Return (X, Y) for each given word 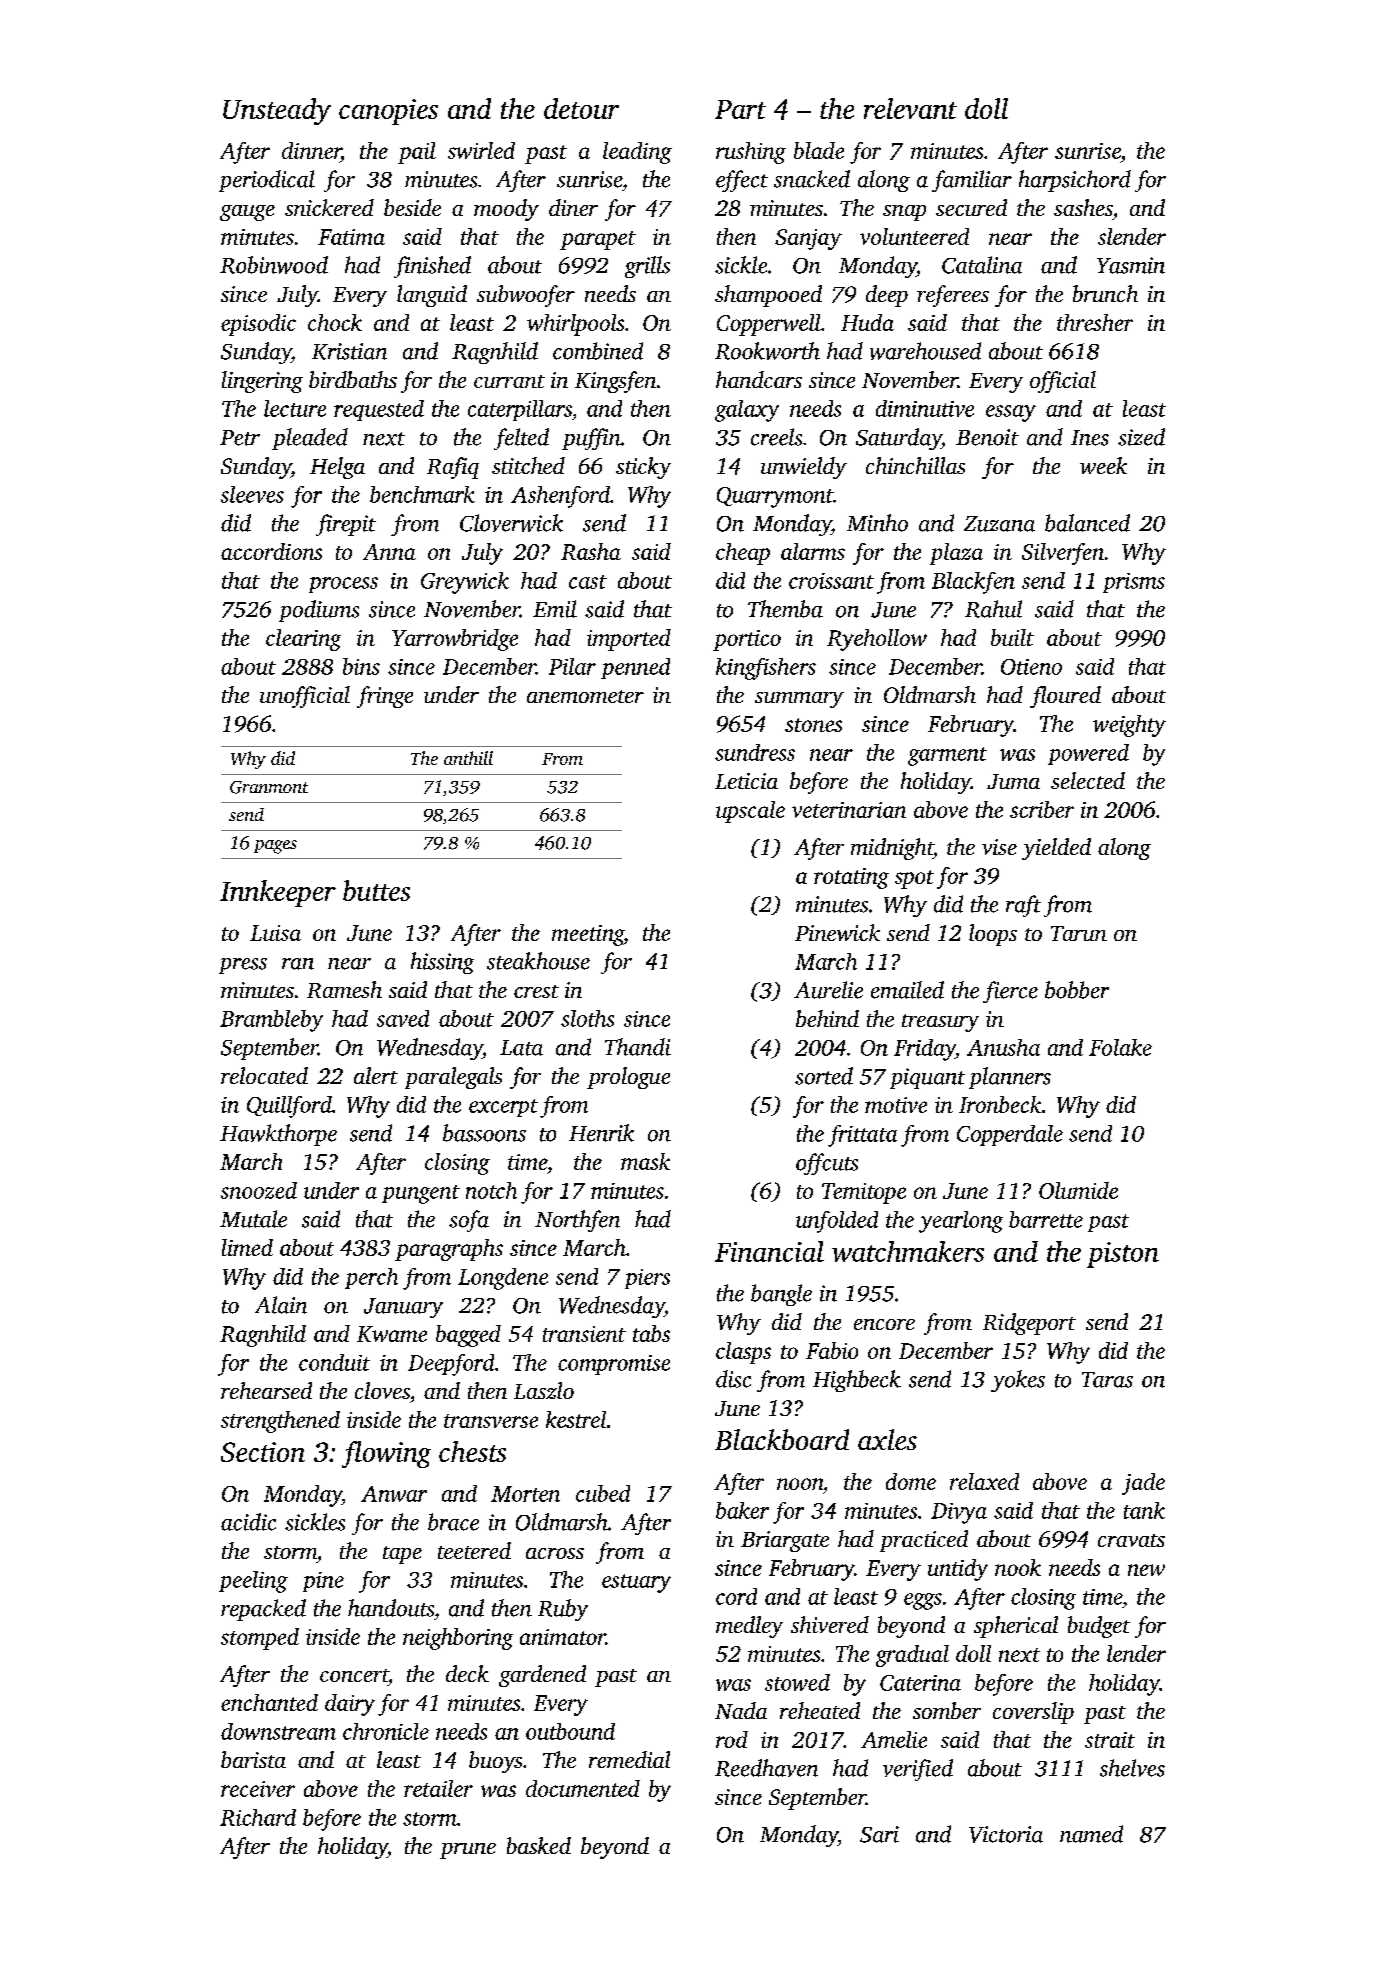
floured (1065, 697)
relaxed (984, 1481)
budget (1099, 1627)
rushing (751, 153)
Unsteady (277, 111)
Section (263, 1452)
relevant (910, 108)
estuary (636, 1583)
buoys (495, 1762)
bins (361, 666)
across (555, 1553)
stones (813, 725)
